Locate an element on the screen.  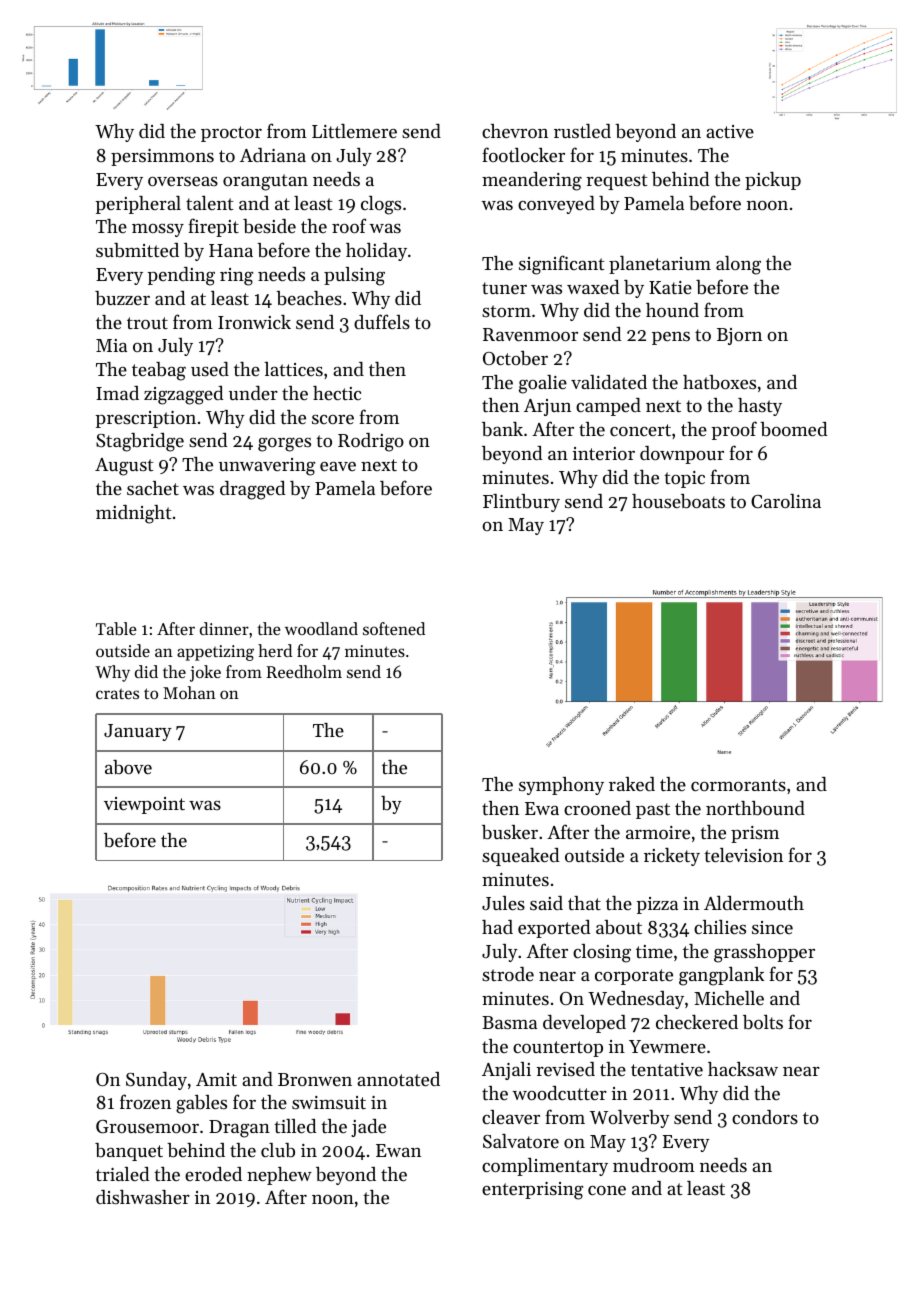
conveyed is located at coordinates (556, 205).
